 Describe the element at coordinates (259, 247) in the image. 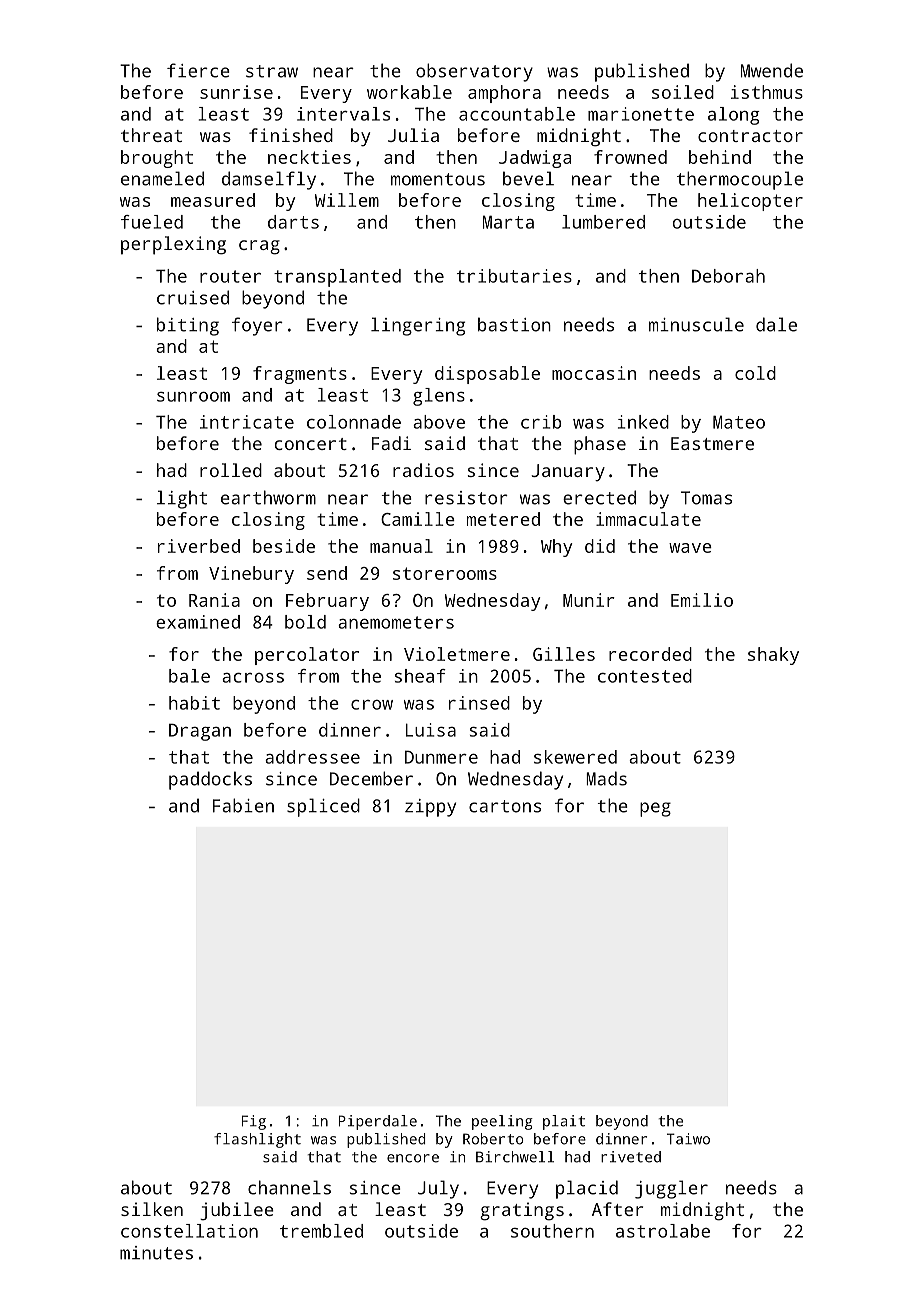

I see `crag` at that location.
